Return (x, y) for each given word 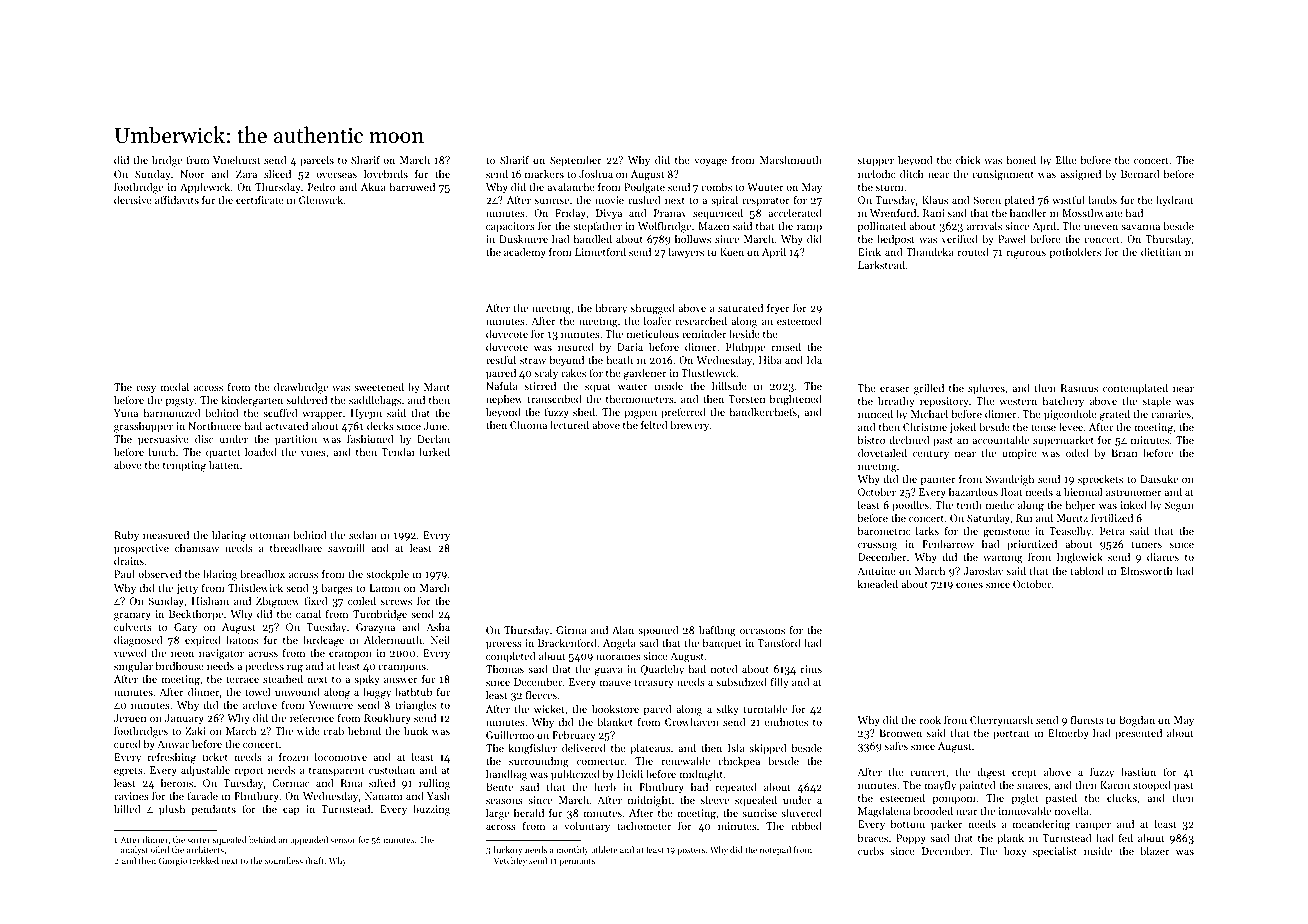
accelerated (795, 213)
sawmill (346, 548)
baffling (717, 631)
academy (525, 253)
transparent (337, 772)
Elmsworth (1147, 571)
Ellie (1066, 160)
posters (691, 851)
